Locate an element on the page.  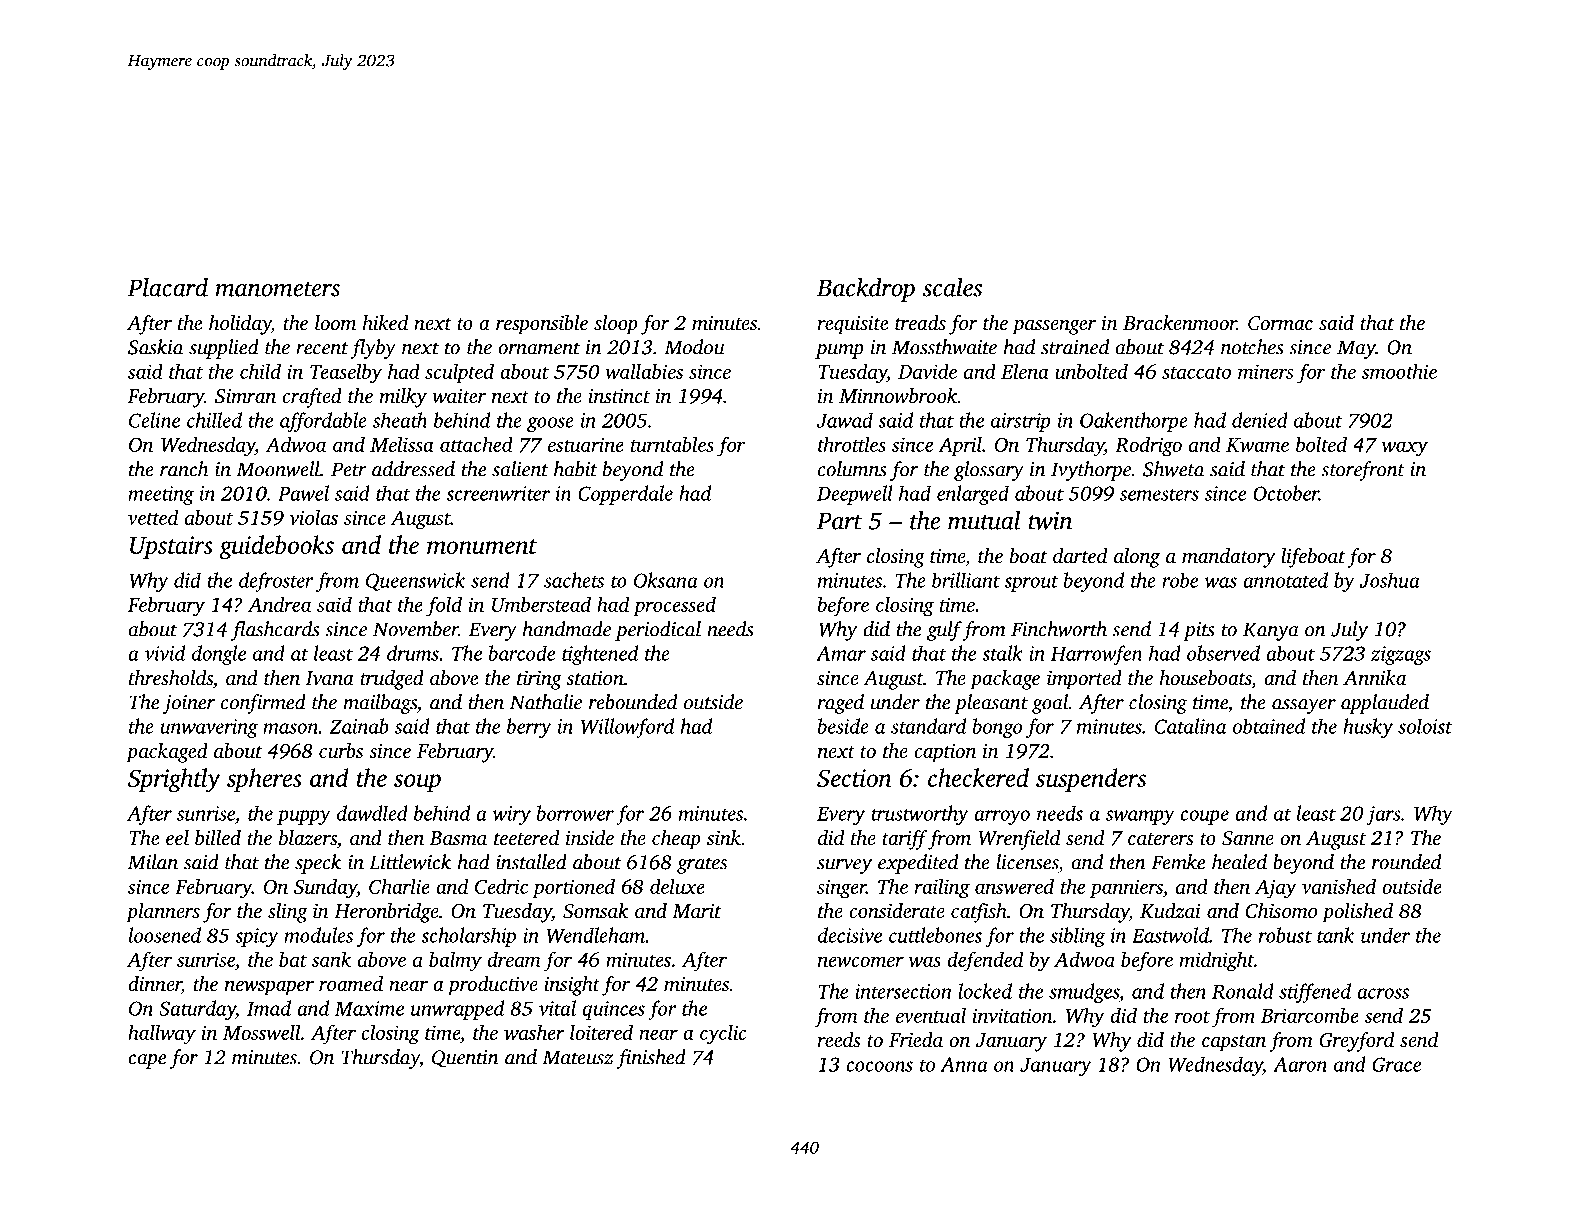
borrower is located at coordinates (575, 813).
